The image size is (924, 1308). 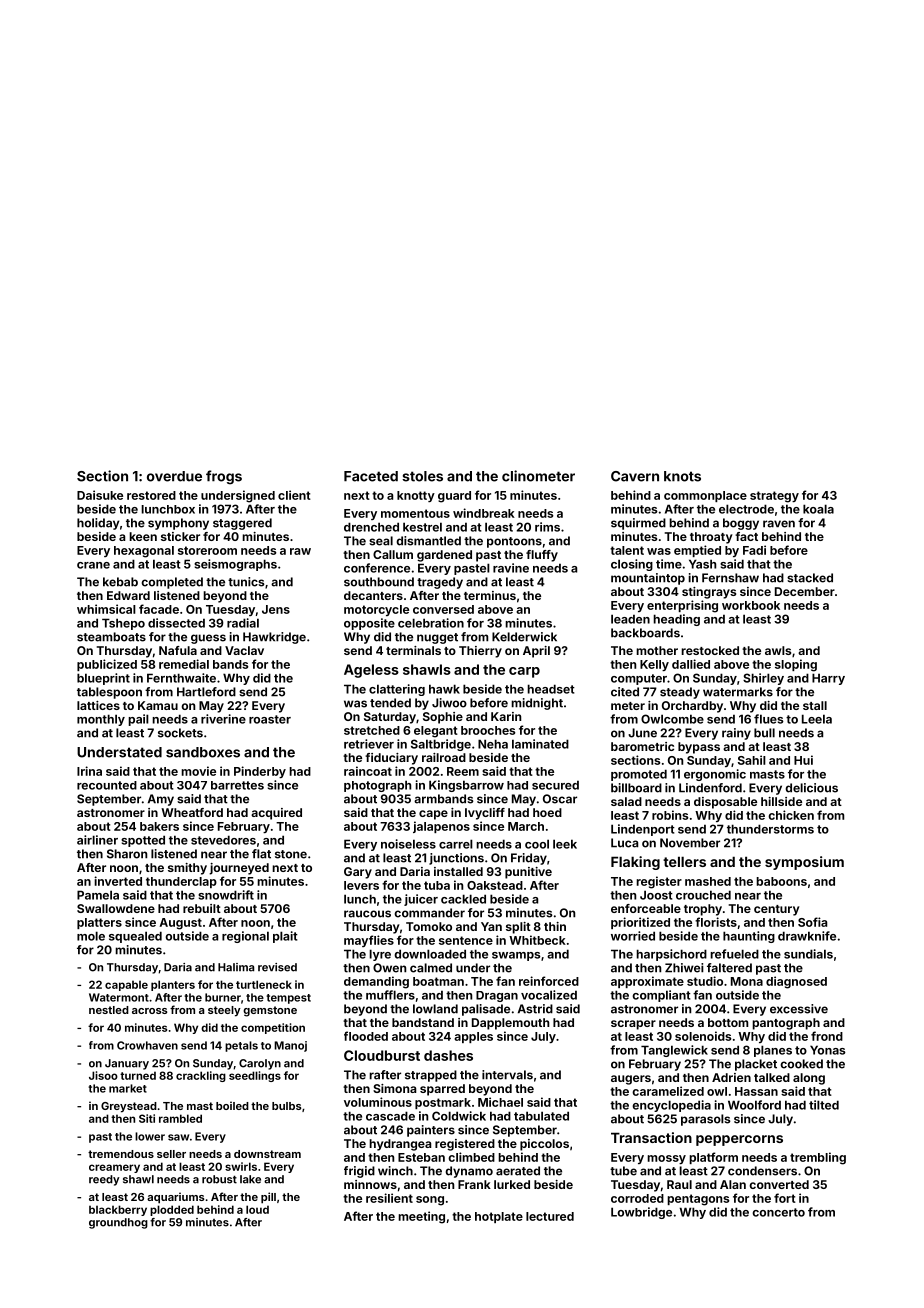 What do you see at coordinates (237, 785) in the page?
I see `barrettes` at bounding box center [237, 785].
